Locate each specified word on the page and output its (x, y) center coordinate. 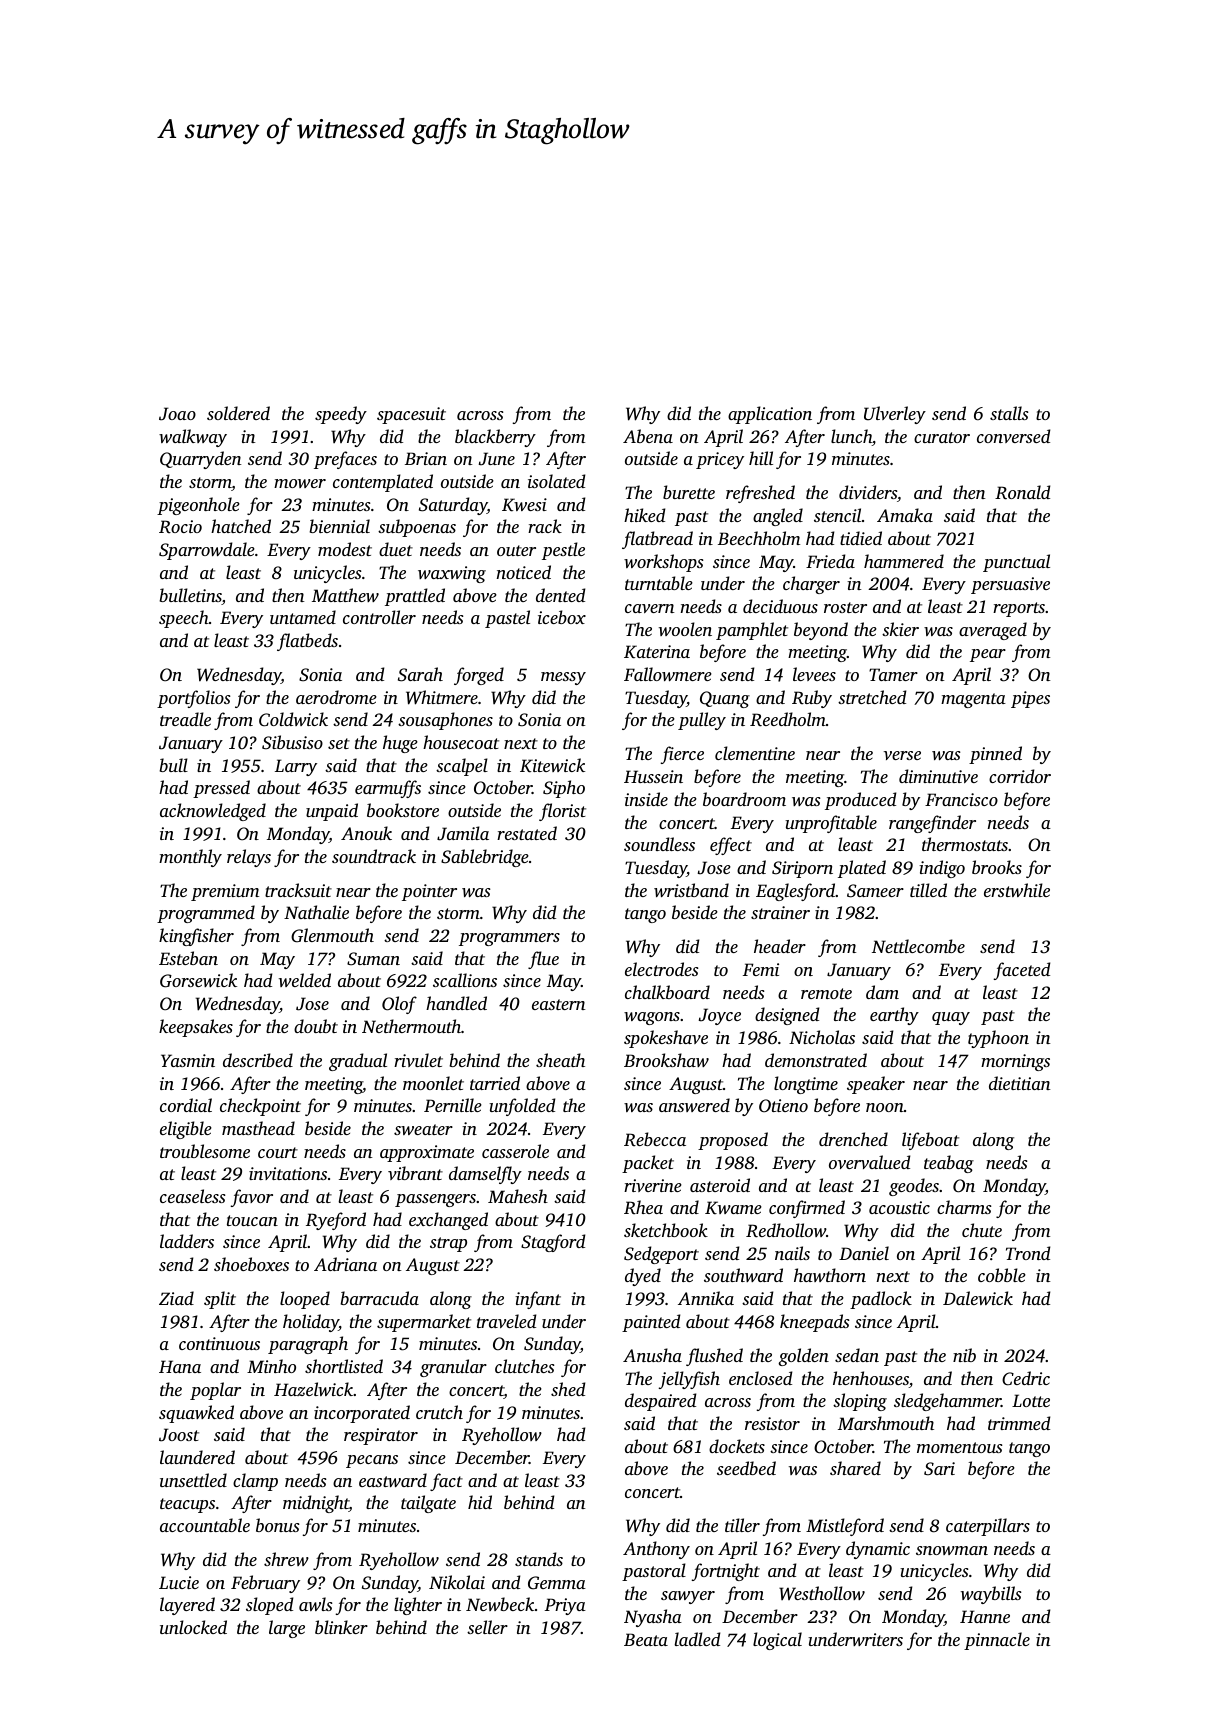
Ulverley (895, 415)
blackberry (495, 438)
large (287, 1629)
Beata (646, 1639)
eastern (559, 1004)
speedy (341, 415)
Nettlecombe (918, 946)
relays (249, 858)
